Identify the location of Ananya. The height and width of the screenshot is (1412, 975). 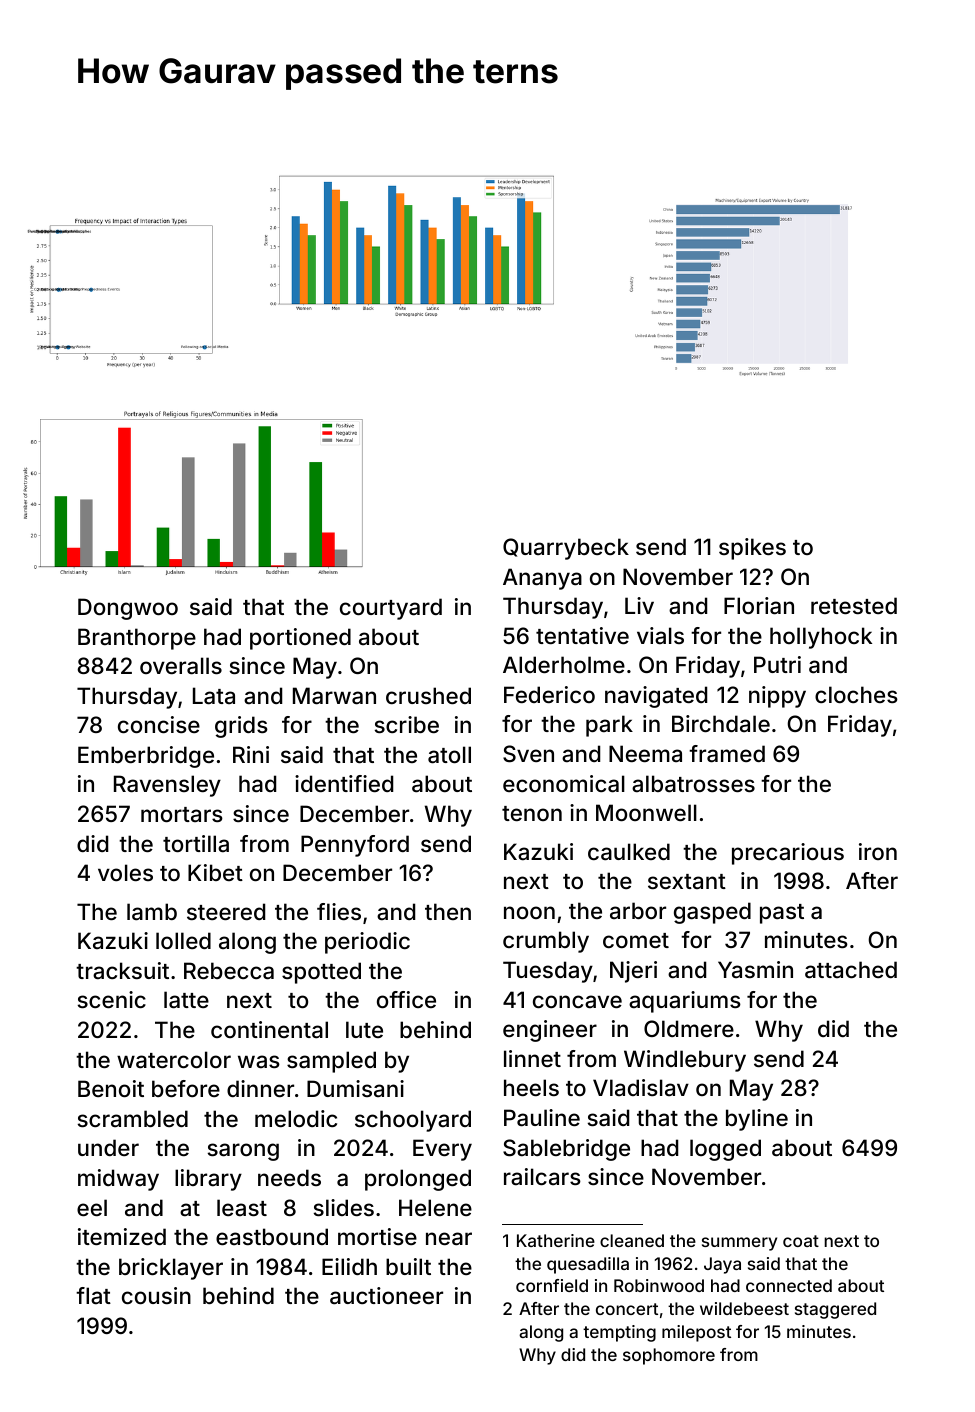
(542, 579).
